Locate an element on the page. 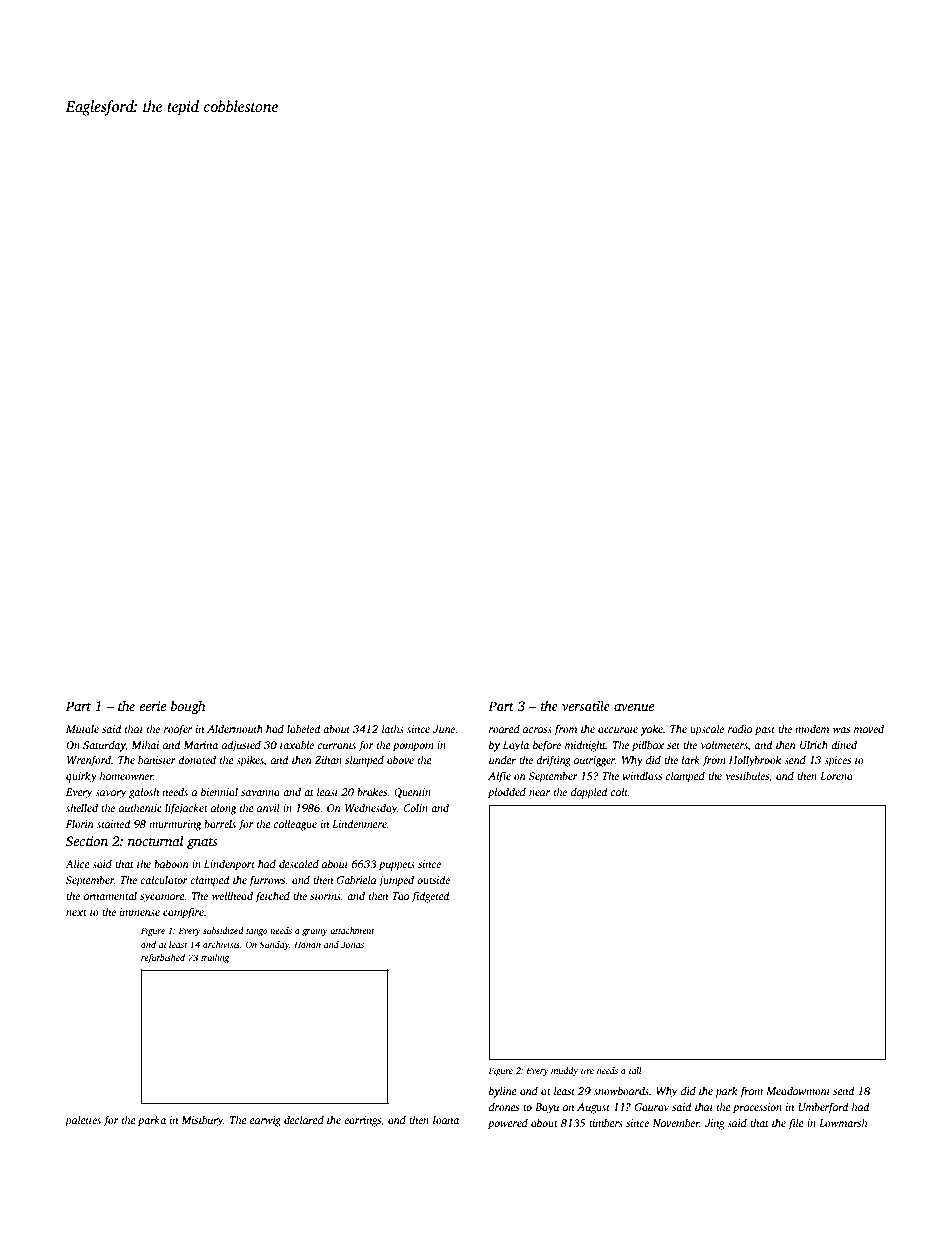 The height and width of the image is (1233, 952). versatile is located at coordinates (586, 705).
